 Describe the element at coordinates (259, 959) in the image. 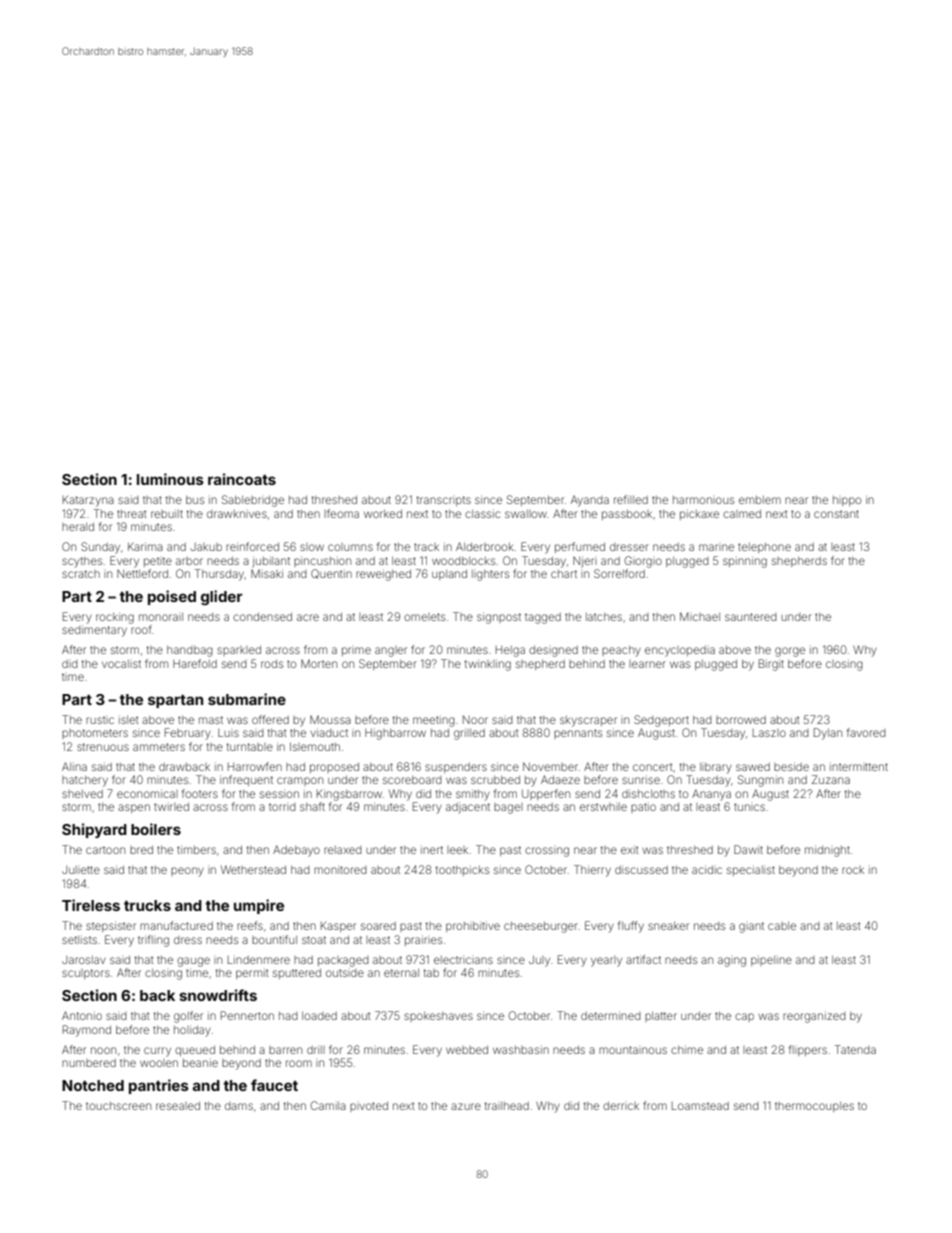

I see `Lindenmere` at that location.
